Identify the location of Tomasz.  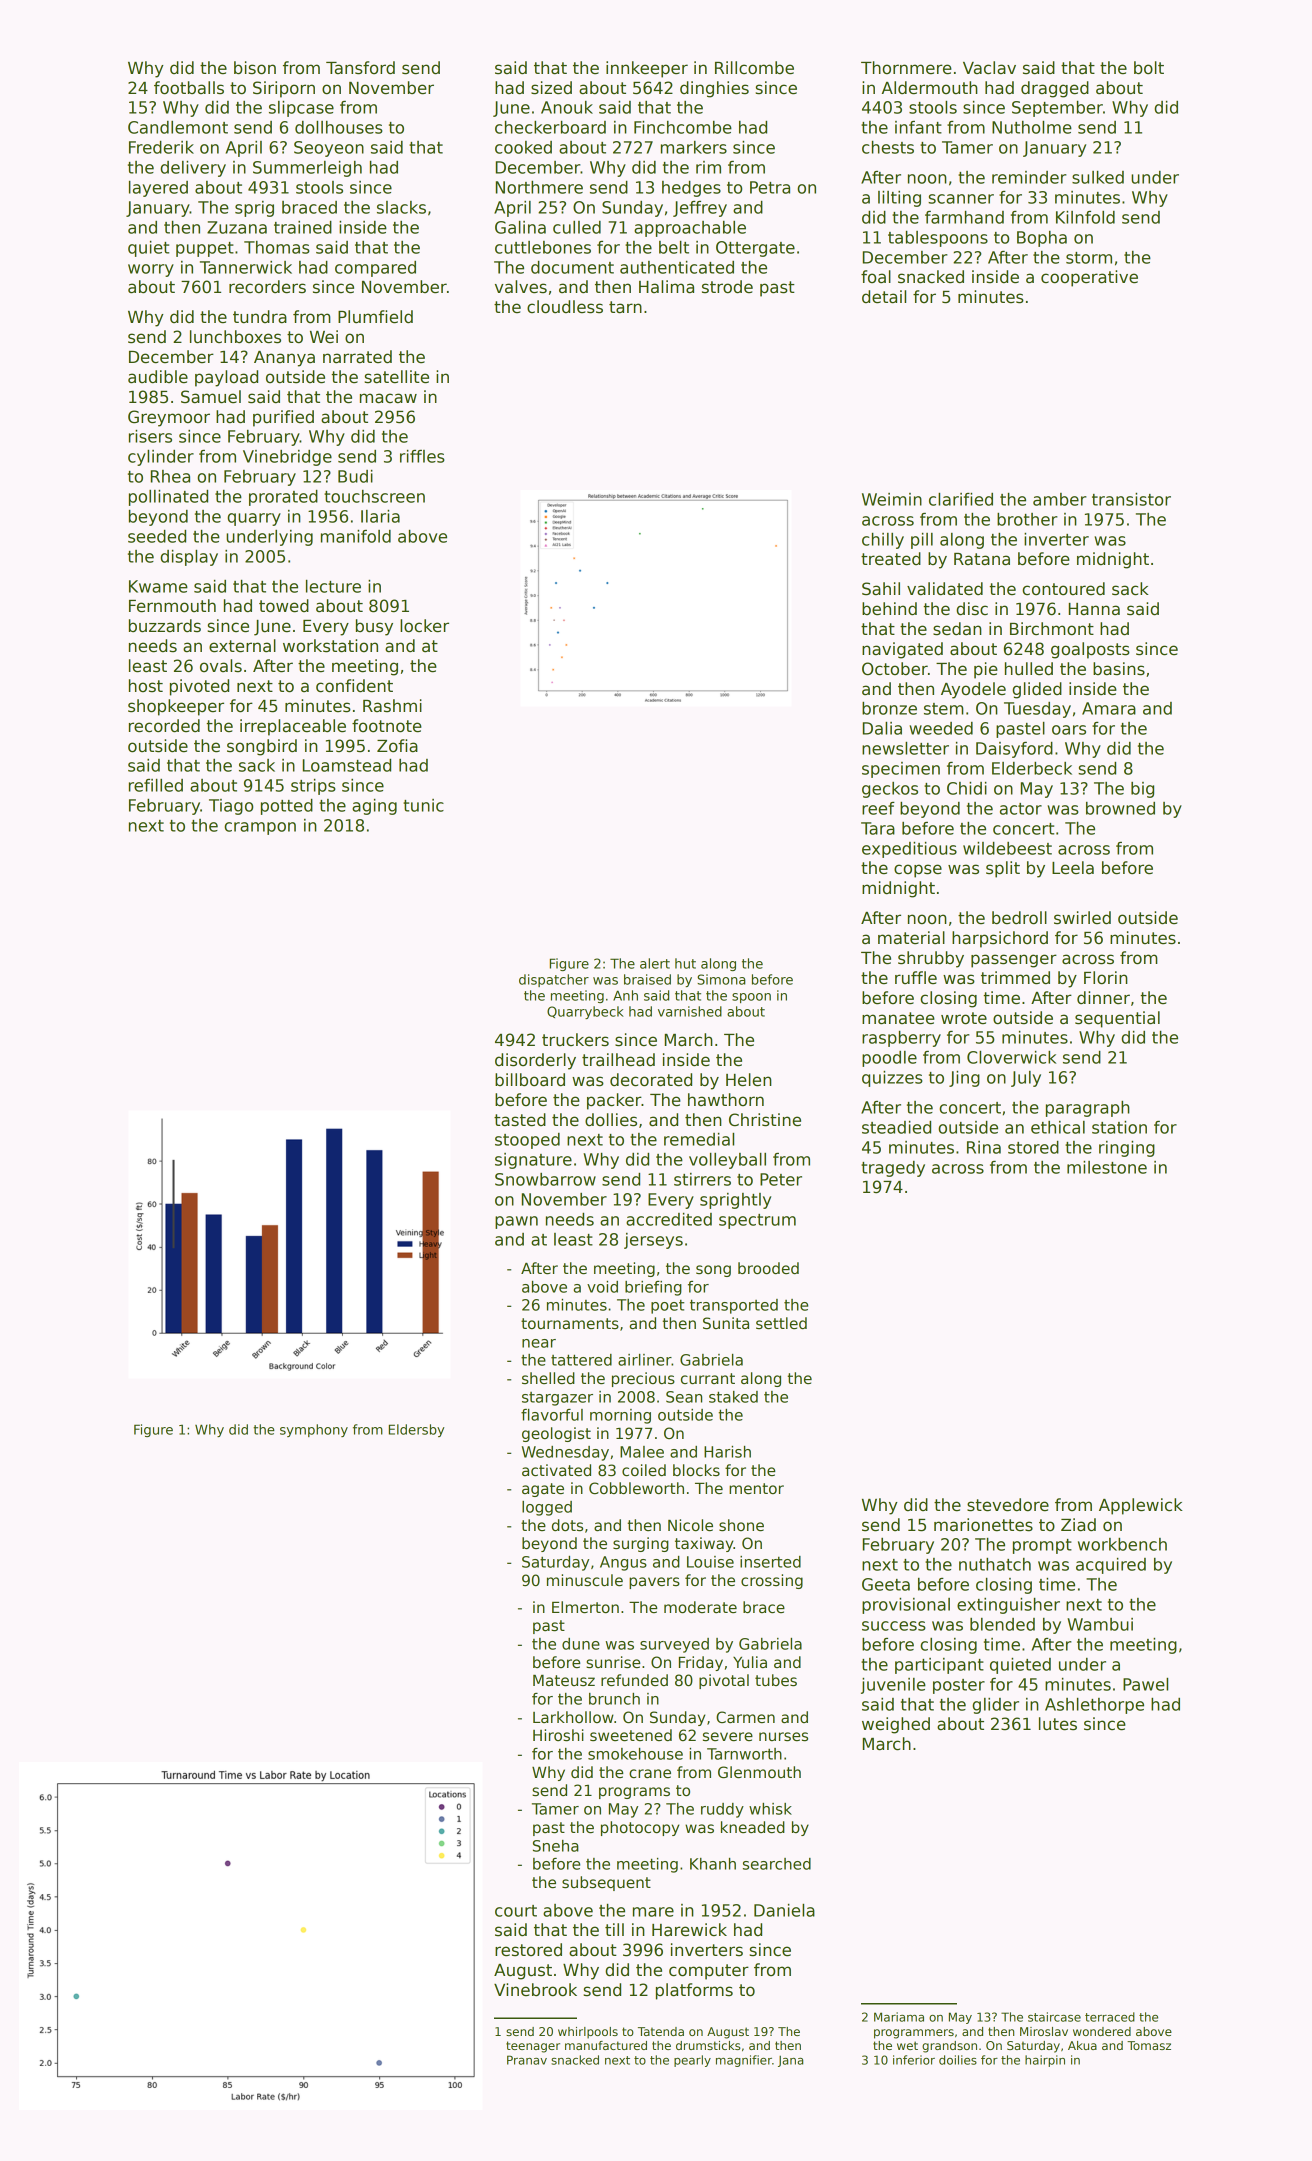
(1149, 2045).
